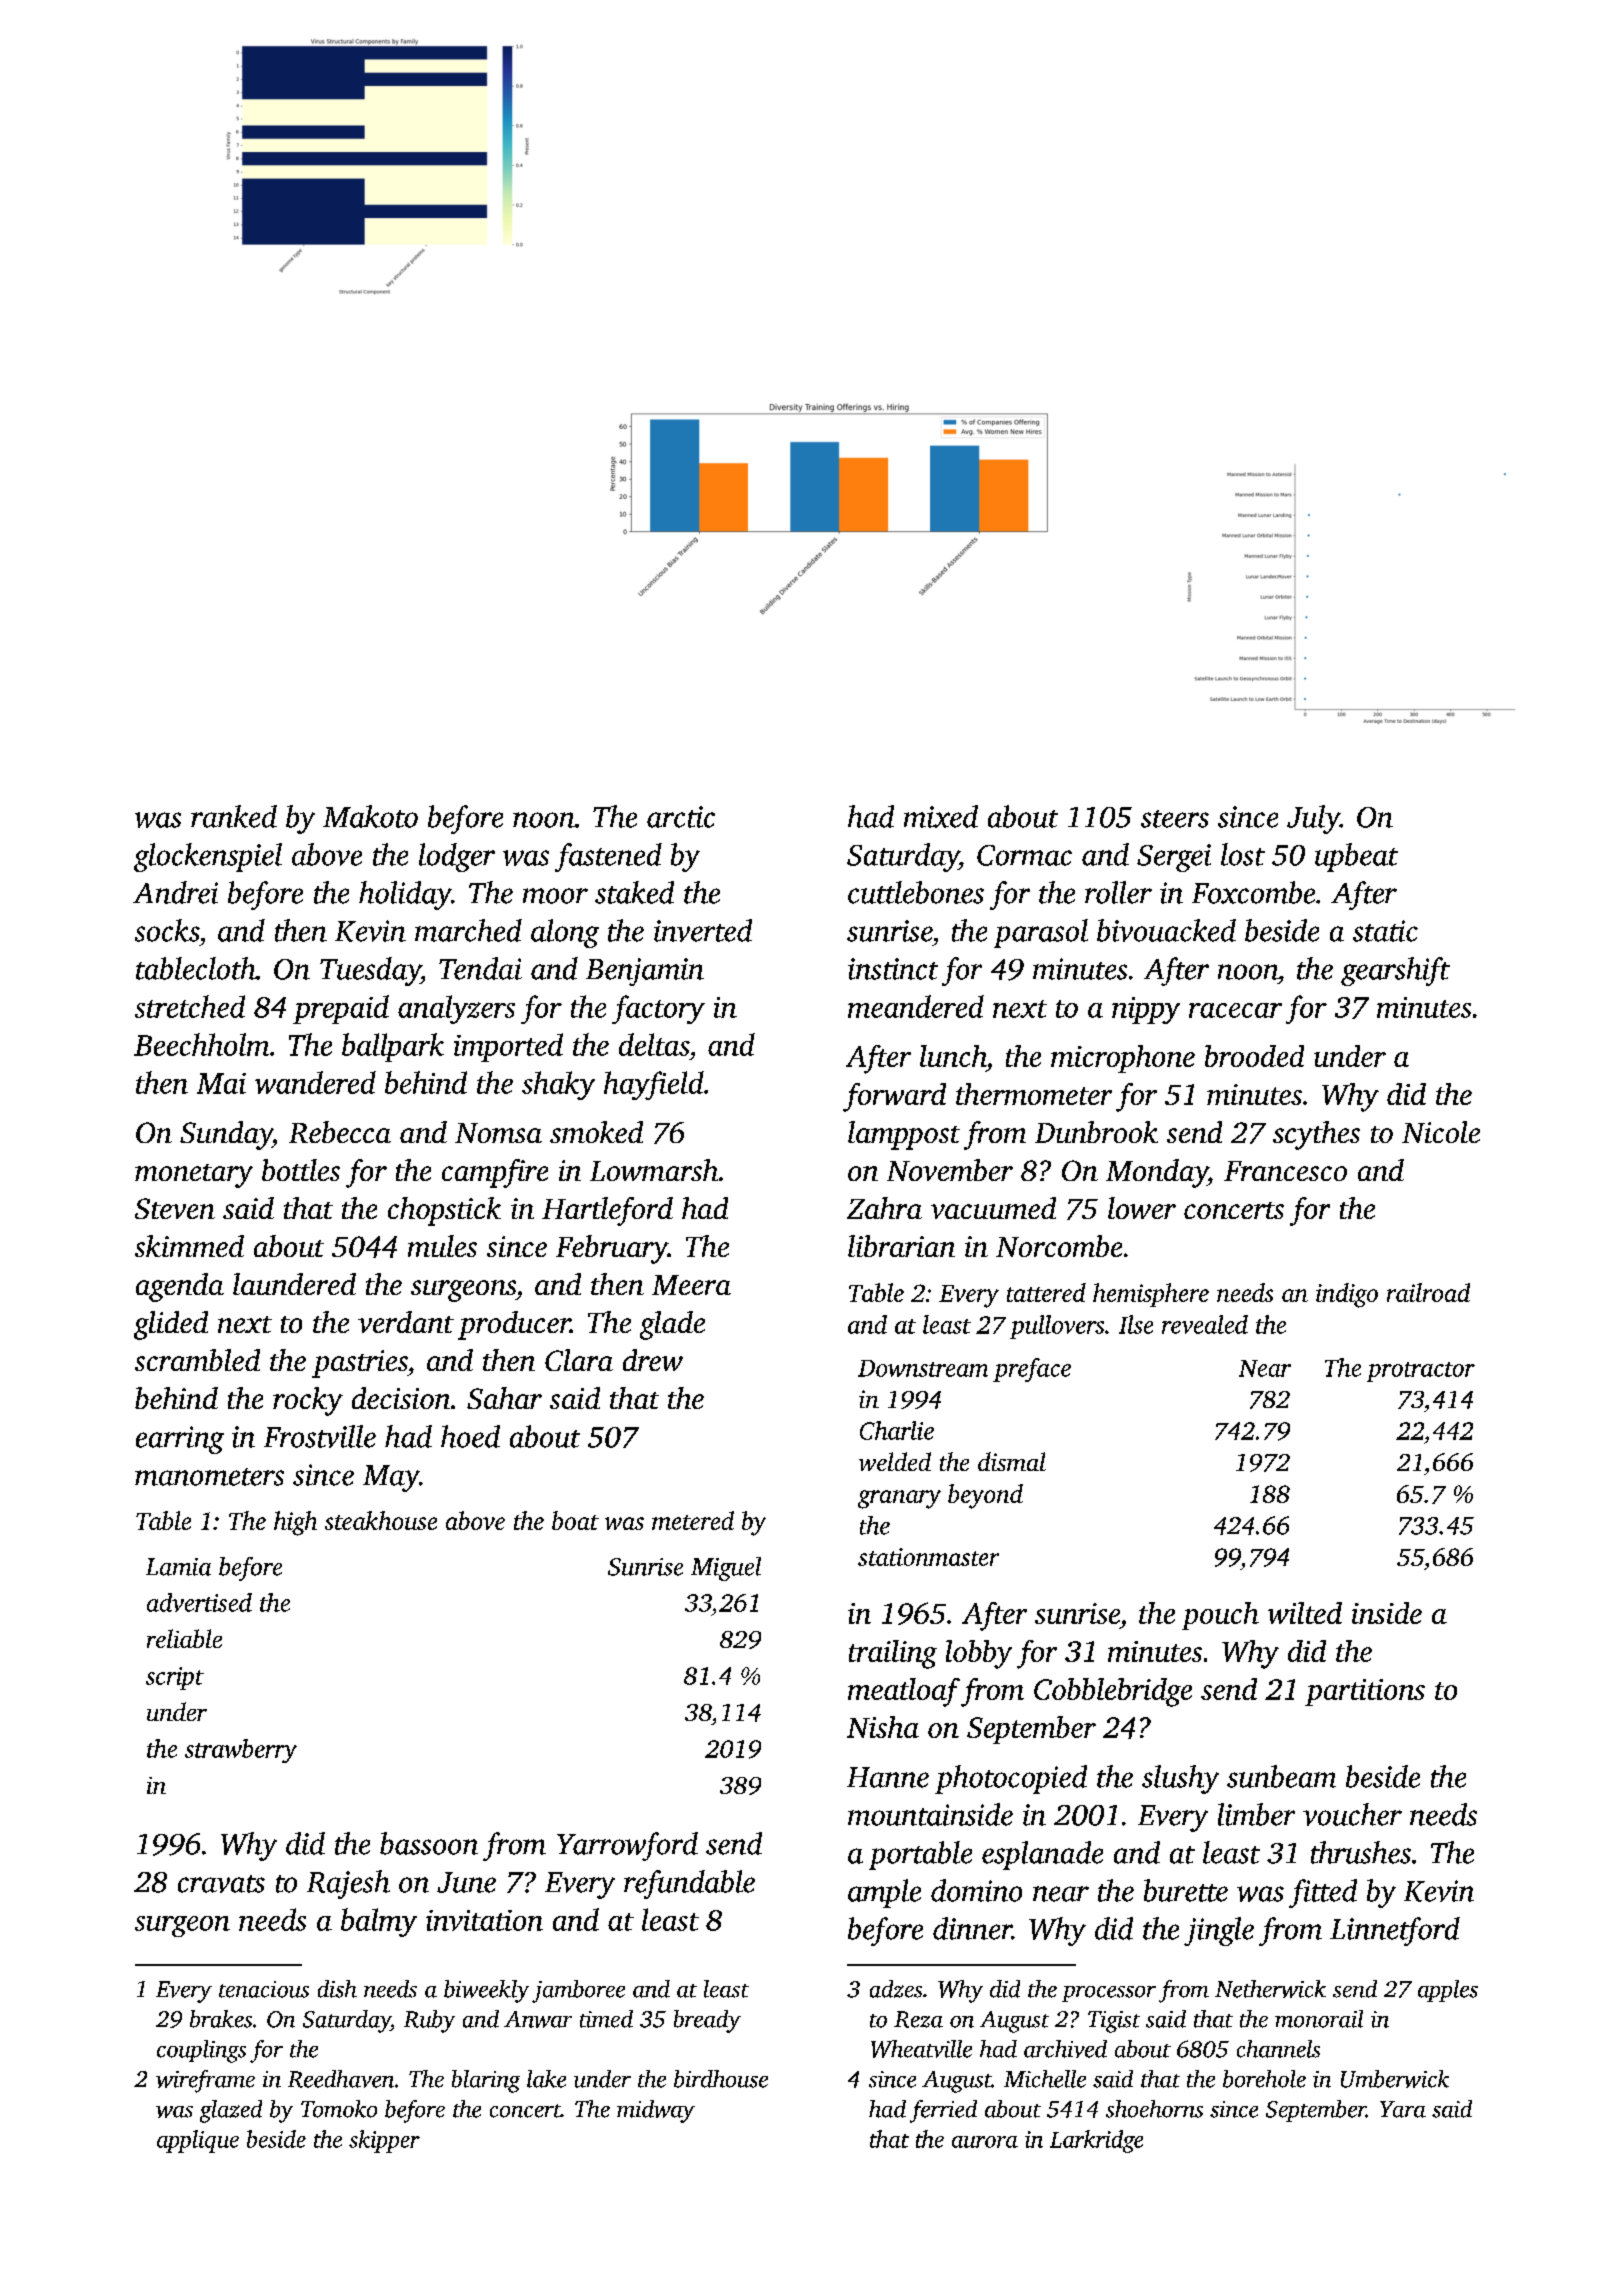  What do you see at coordinates (199, 1602) in the screenshot?
I see `advertised` at bounding box center [199, 1602].
